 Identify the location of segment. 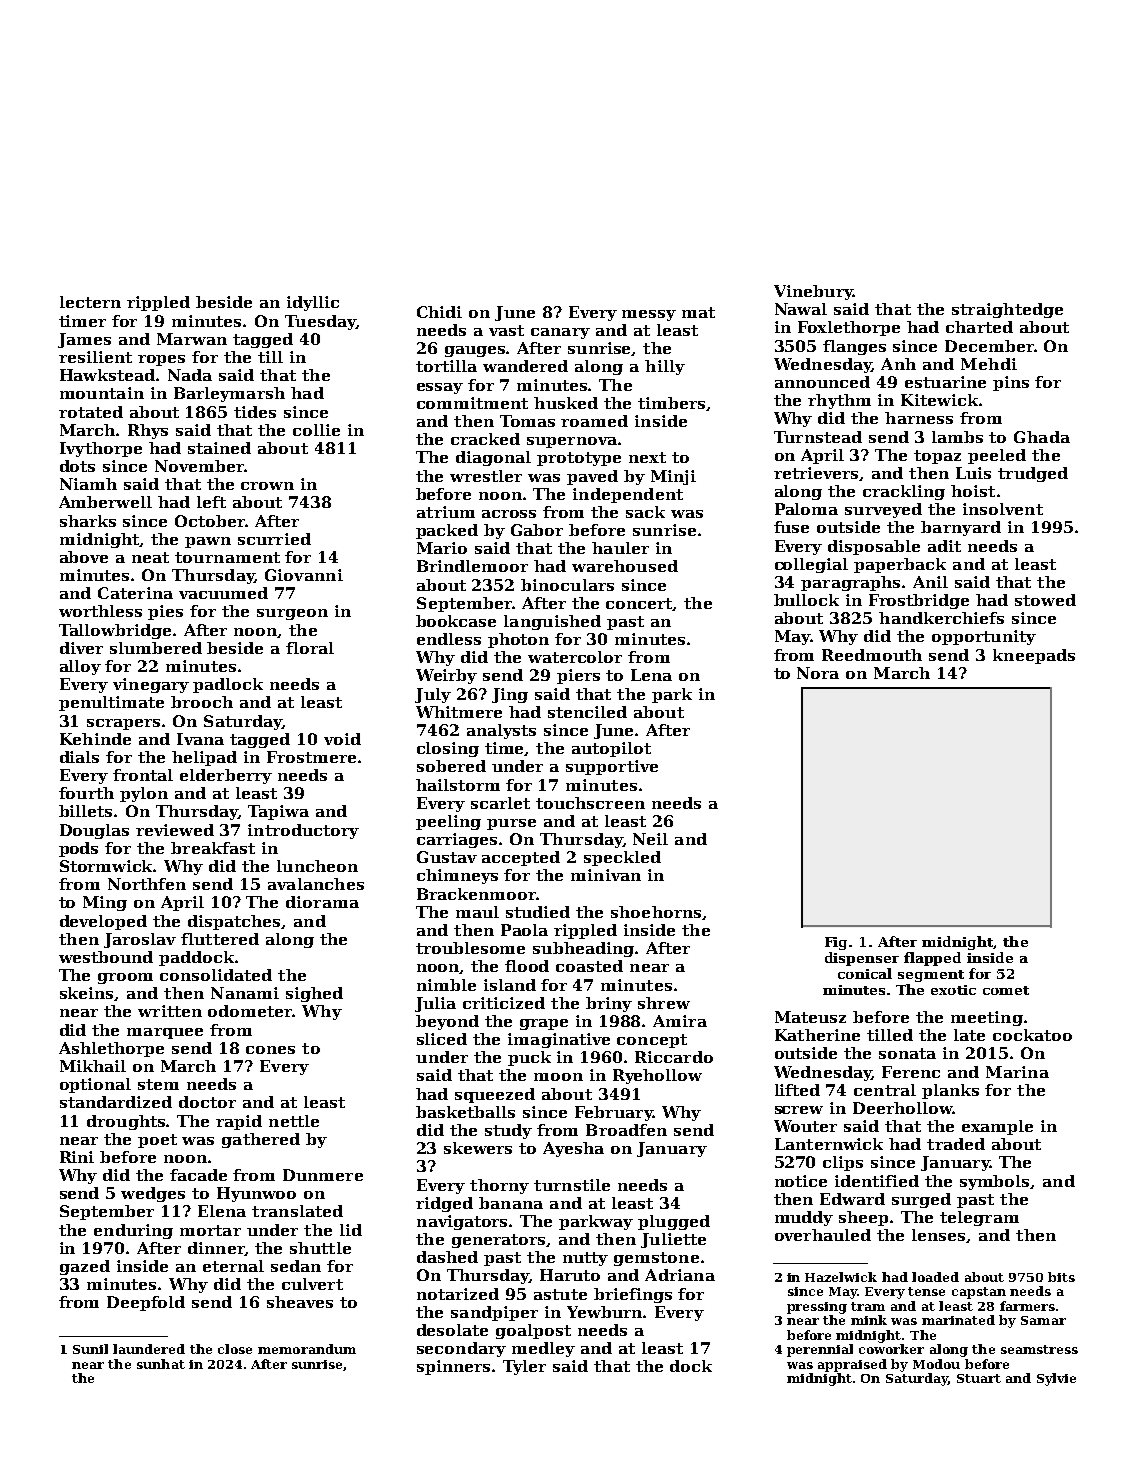
(931, 976).
